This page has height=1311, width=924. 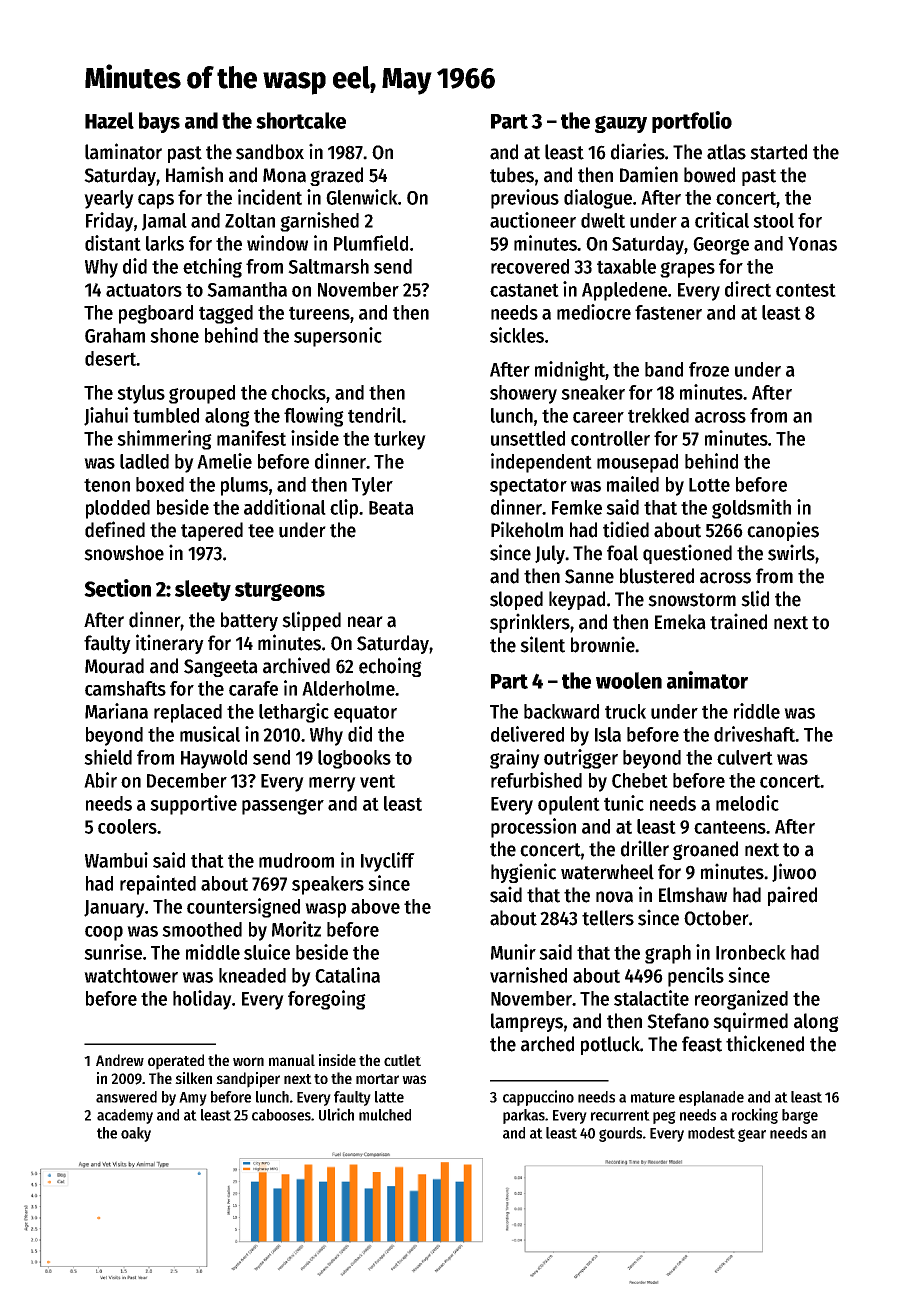 I want to click on oaky, so click(x=136, y=1134).
